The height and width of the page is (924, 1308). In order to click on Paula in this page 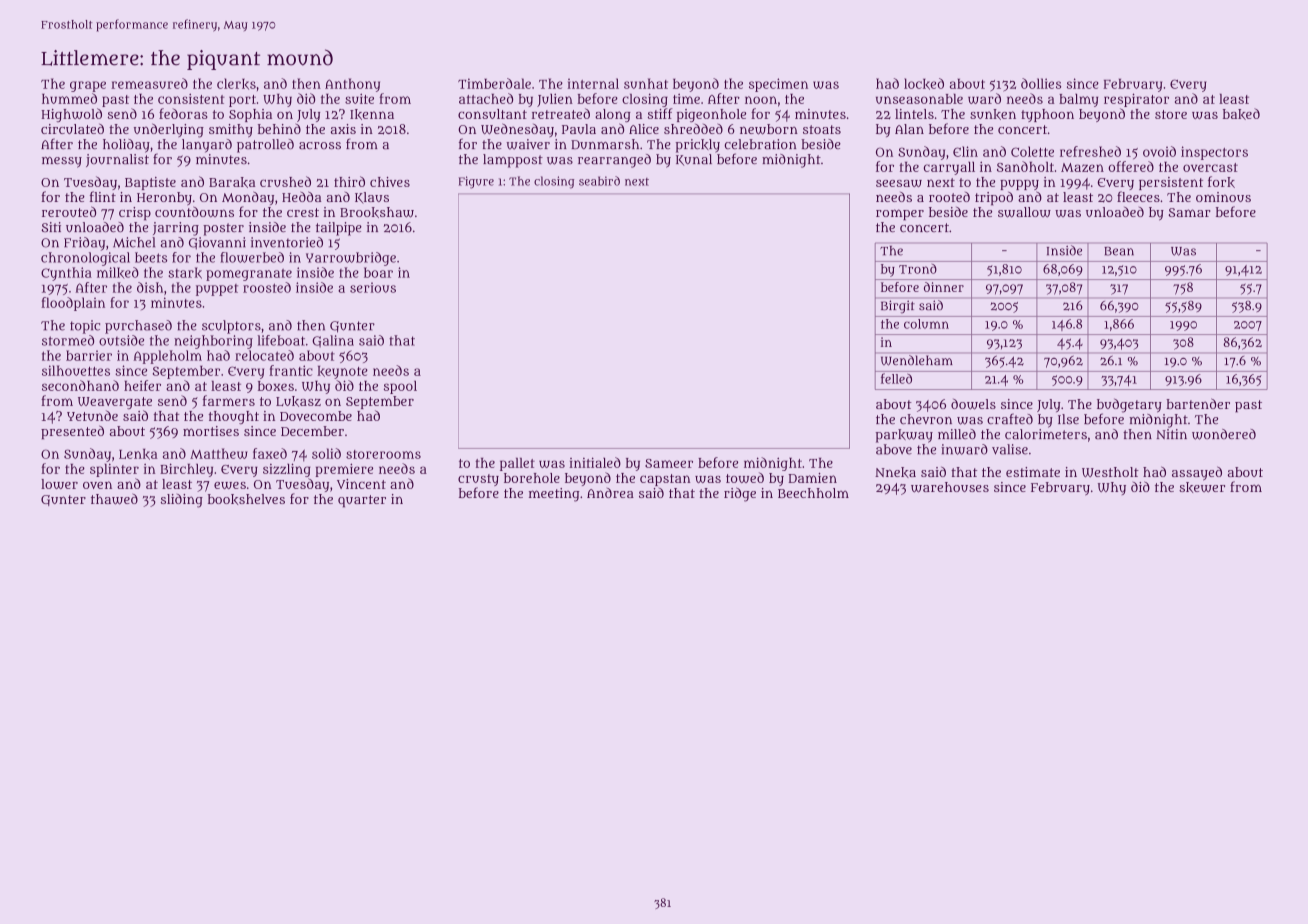, I will do `click(579, 129)`.
